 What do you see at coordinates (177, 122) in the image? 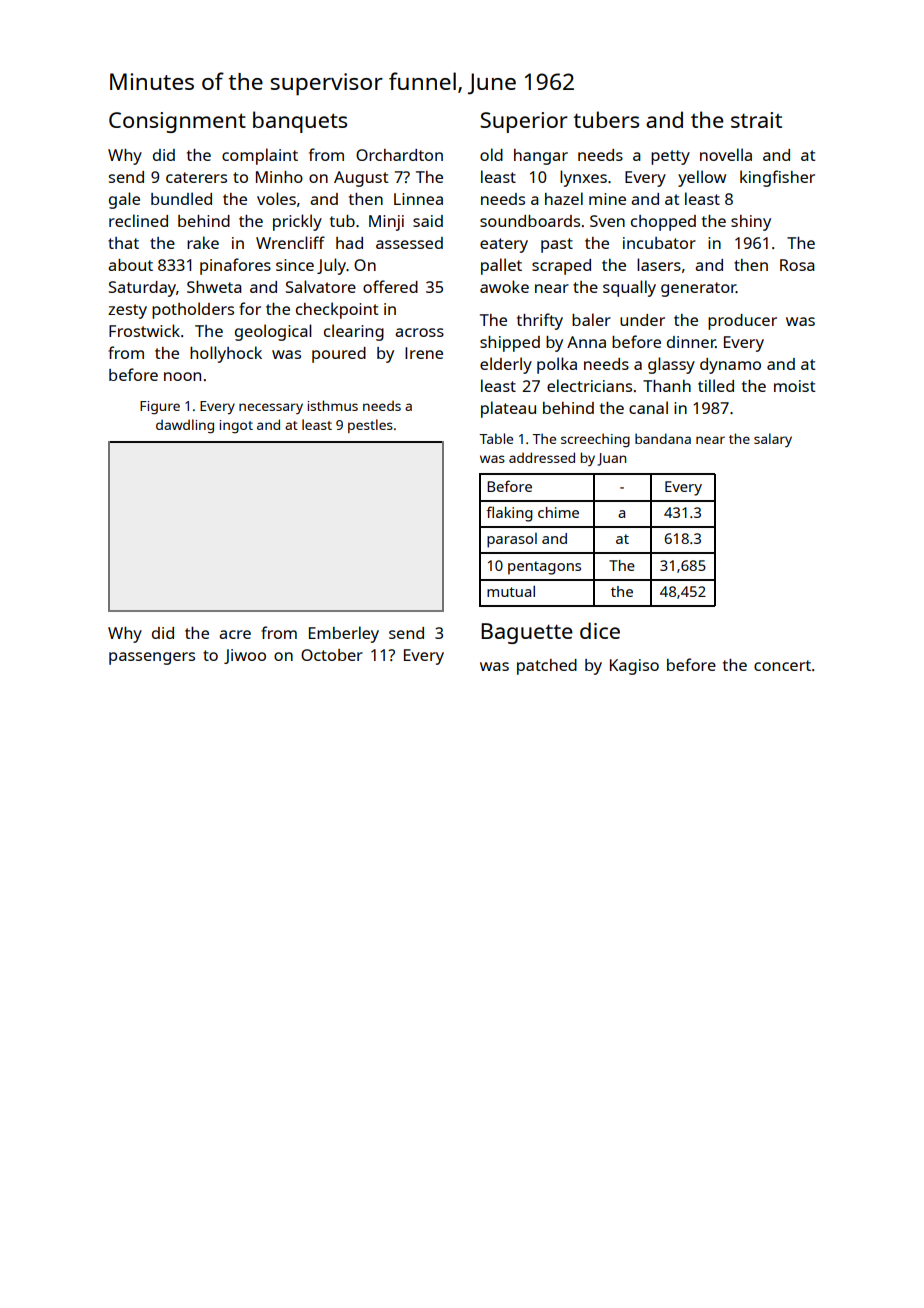
I see `Consignment` at bounding box center [177, 122].
